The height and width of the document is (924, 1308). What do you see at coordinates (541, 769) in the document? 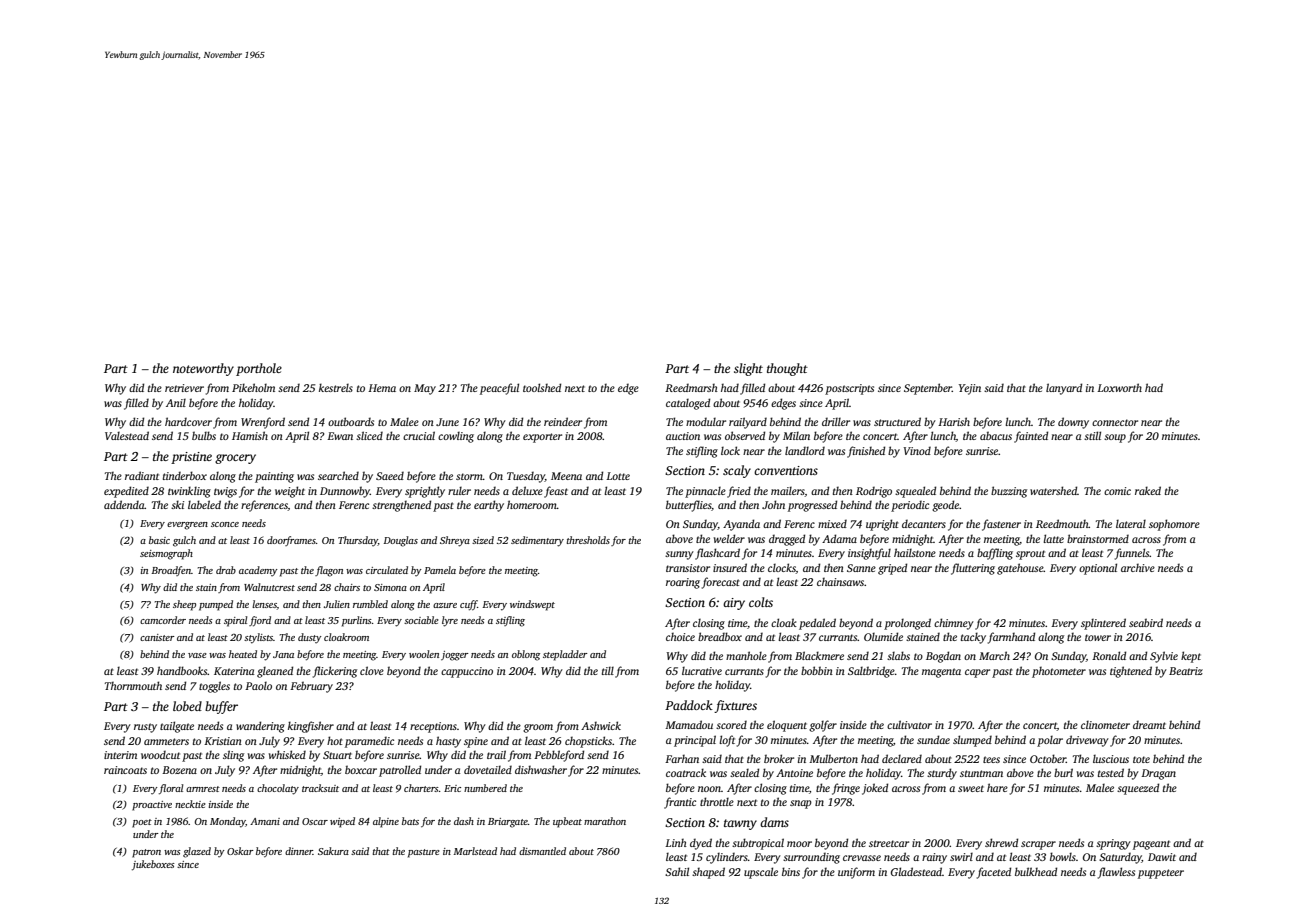
I see `dishwasher` at bounding box center [541, 769].
